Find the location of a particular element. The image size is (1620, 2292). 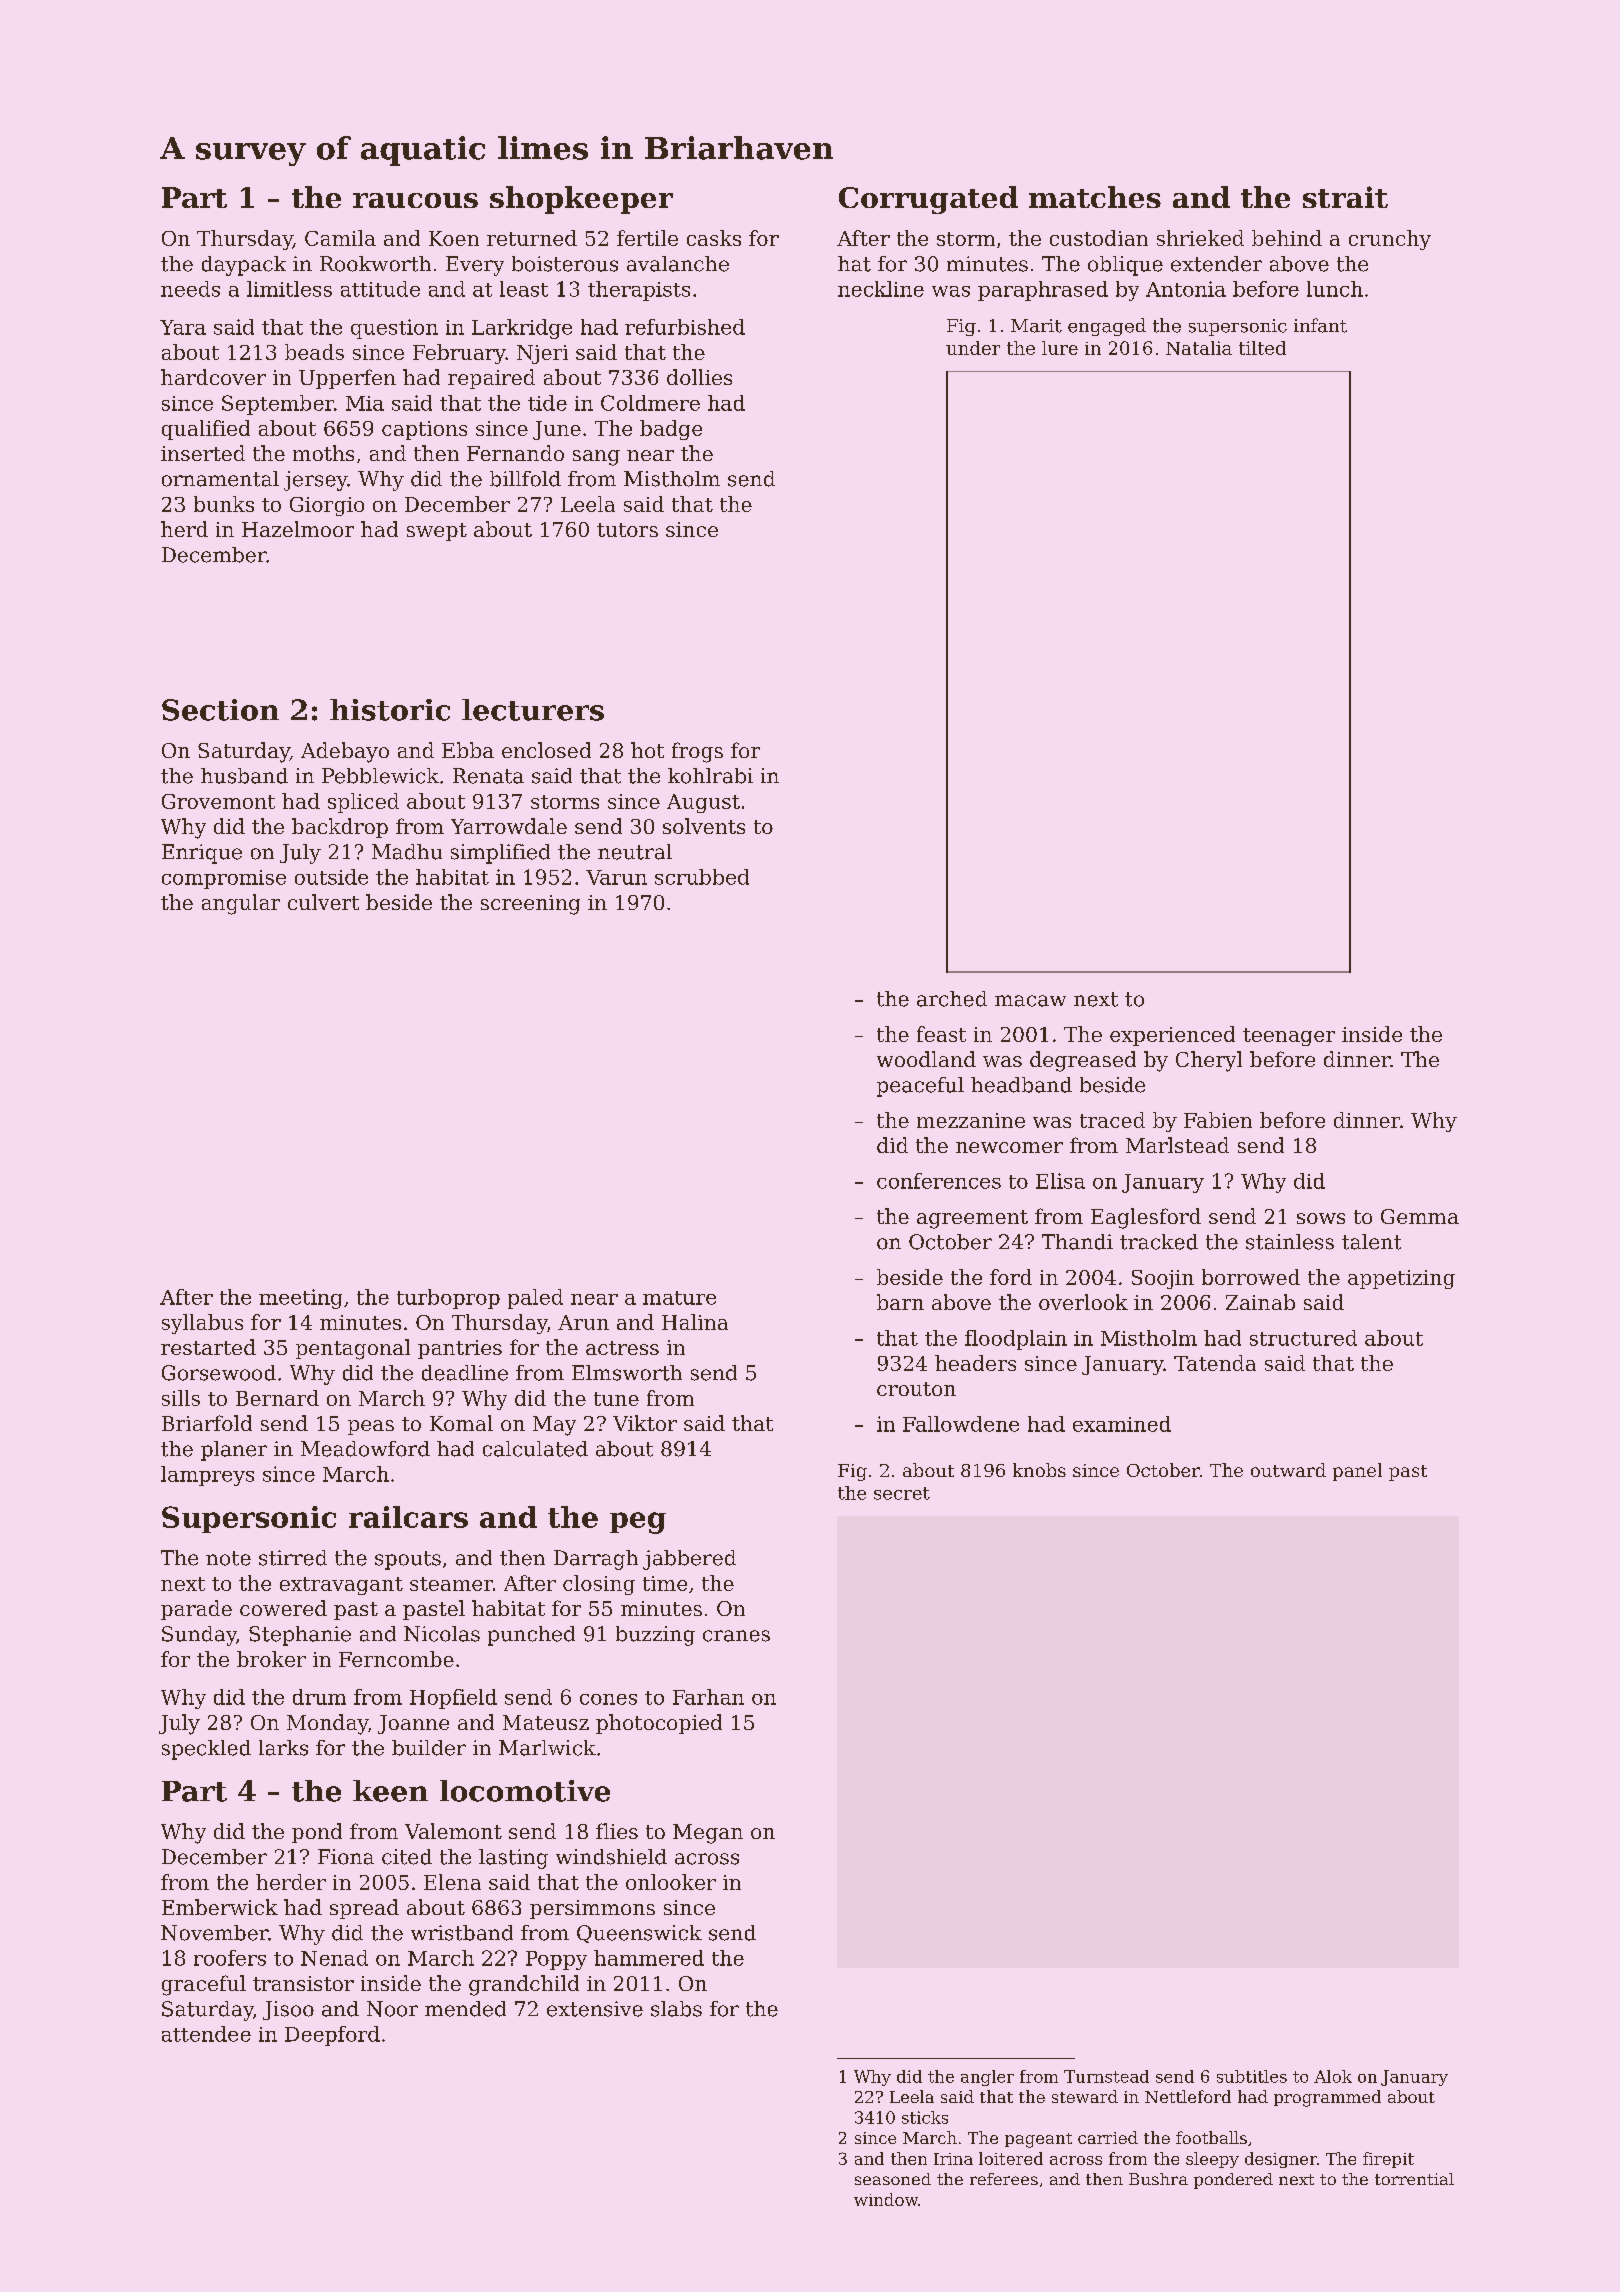

slabs is located at coordinates (676, 2009).
